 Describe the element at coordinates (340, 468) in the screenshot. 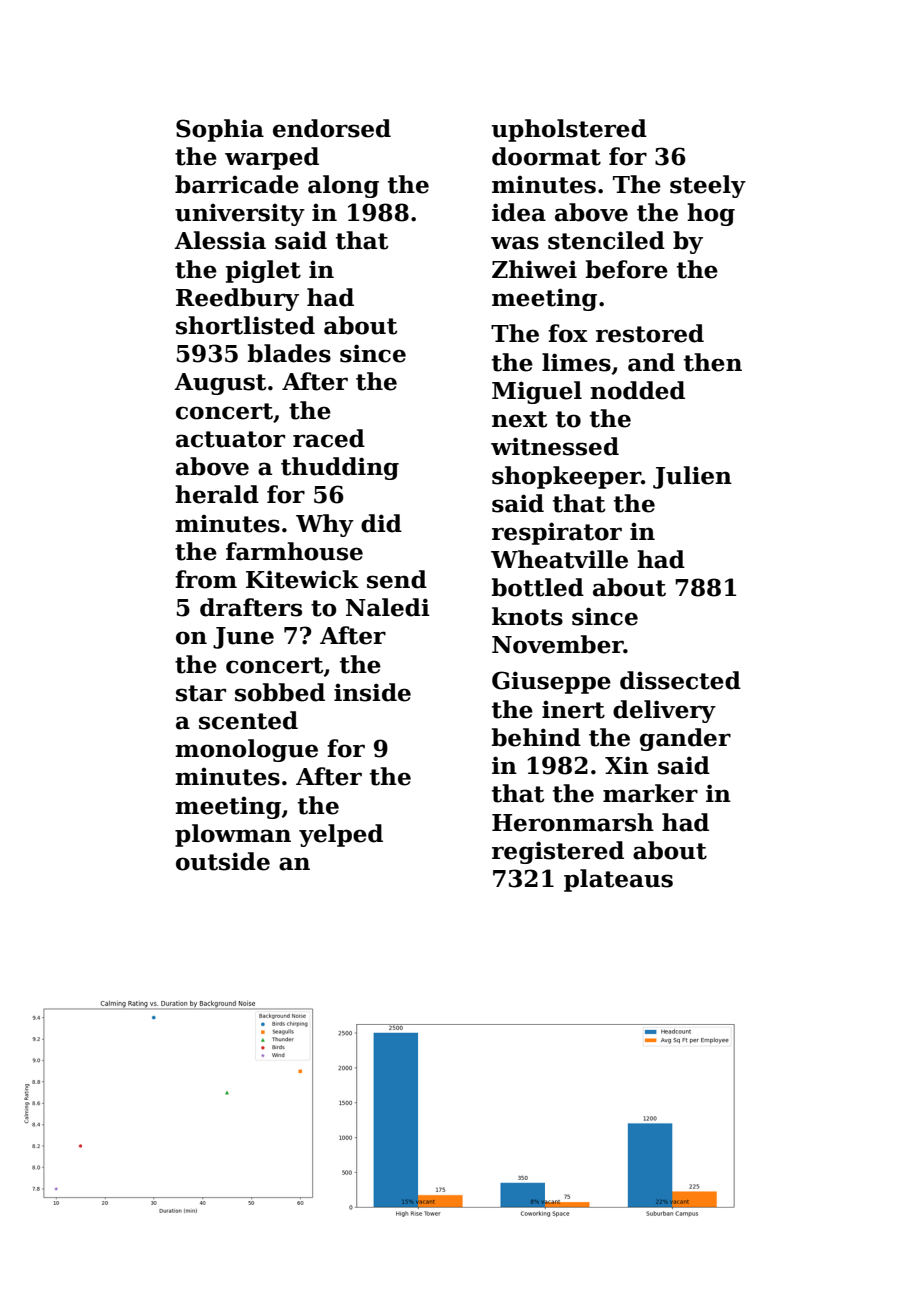

I see `thudding` at that location.
